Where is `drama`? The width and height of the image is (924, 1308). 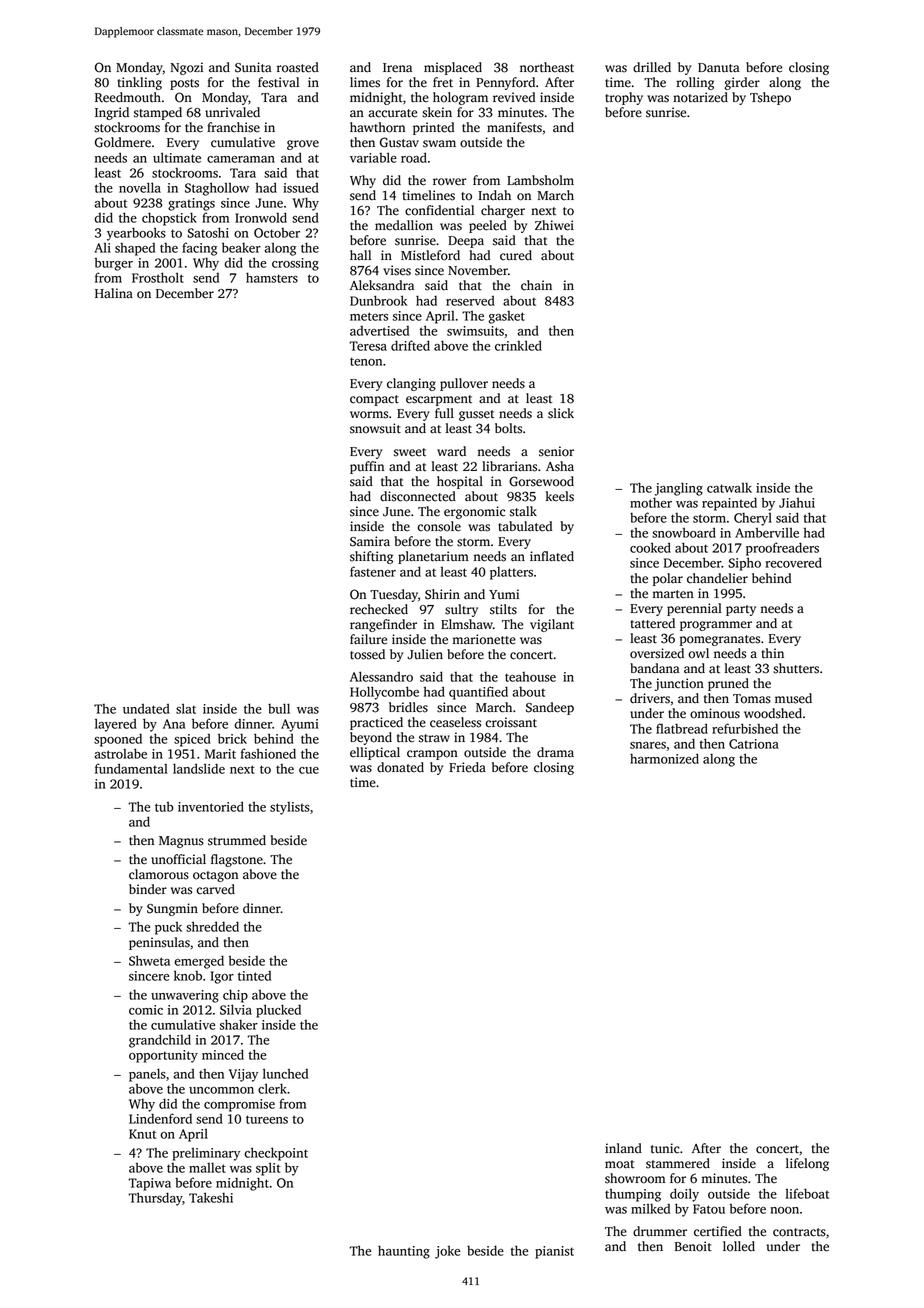 drama is located at coordinates (555, 752).
